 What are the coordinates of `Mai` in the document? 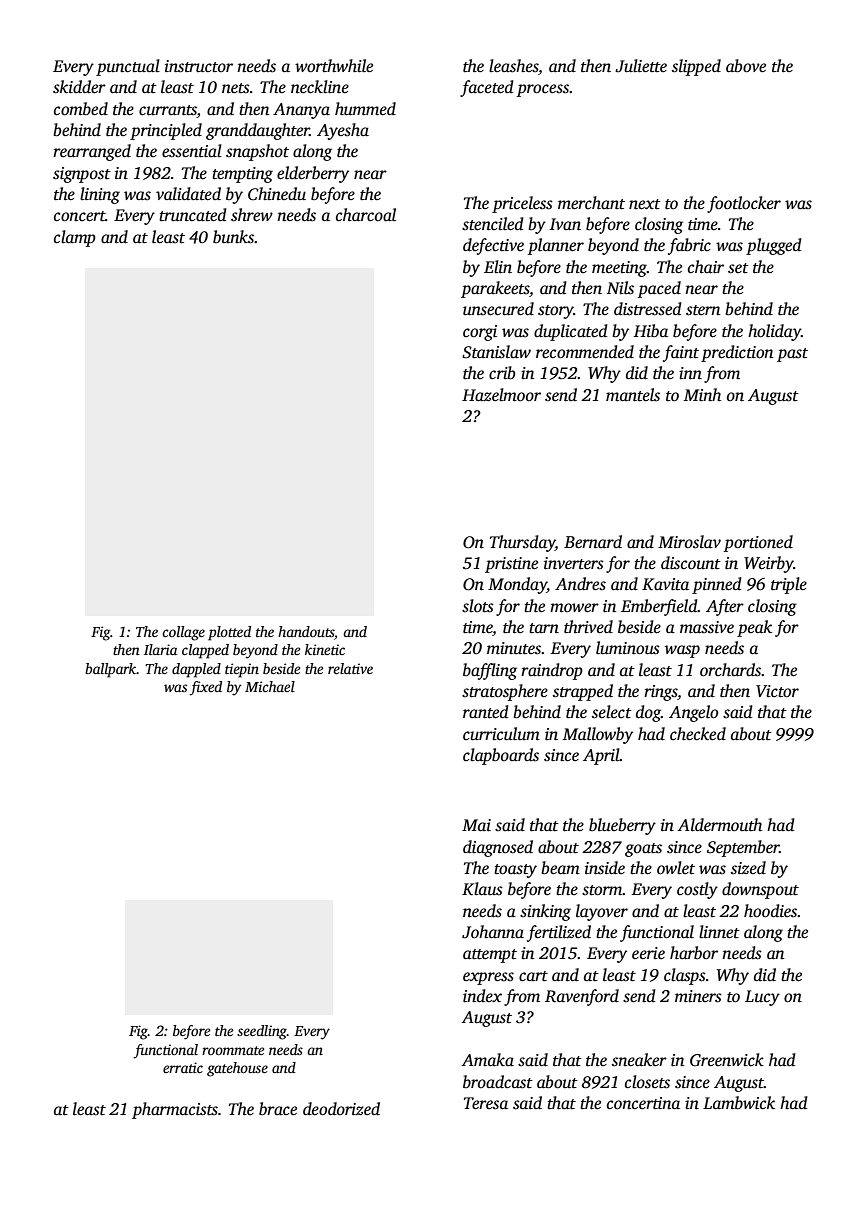 It's located at (476, 825).
